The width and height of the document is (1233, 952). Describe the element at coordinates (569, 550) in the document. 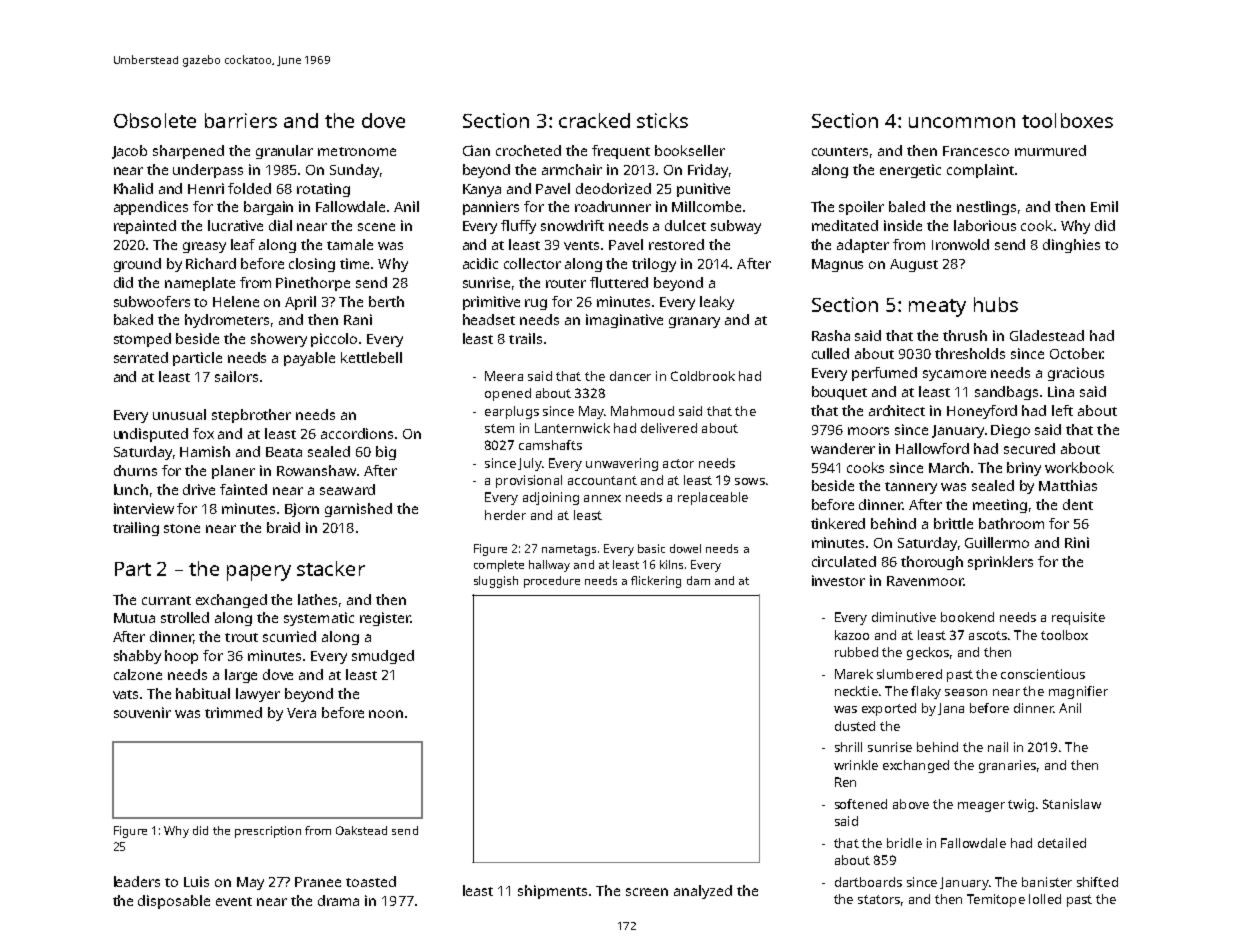

I see `nametags` at that location.
